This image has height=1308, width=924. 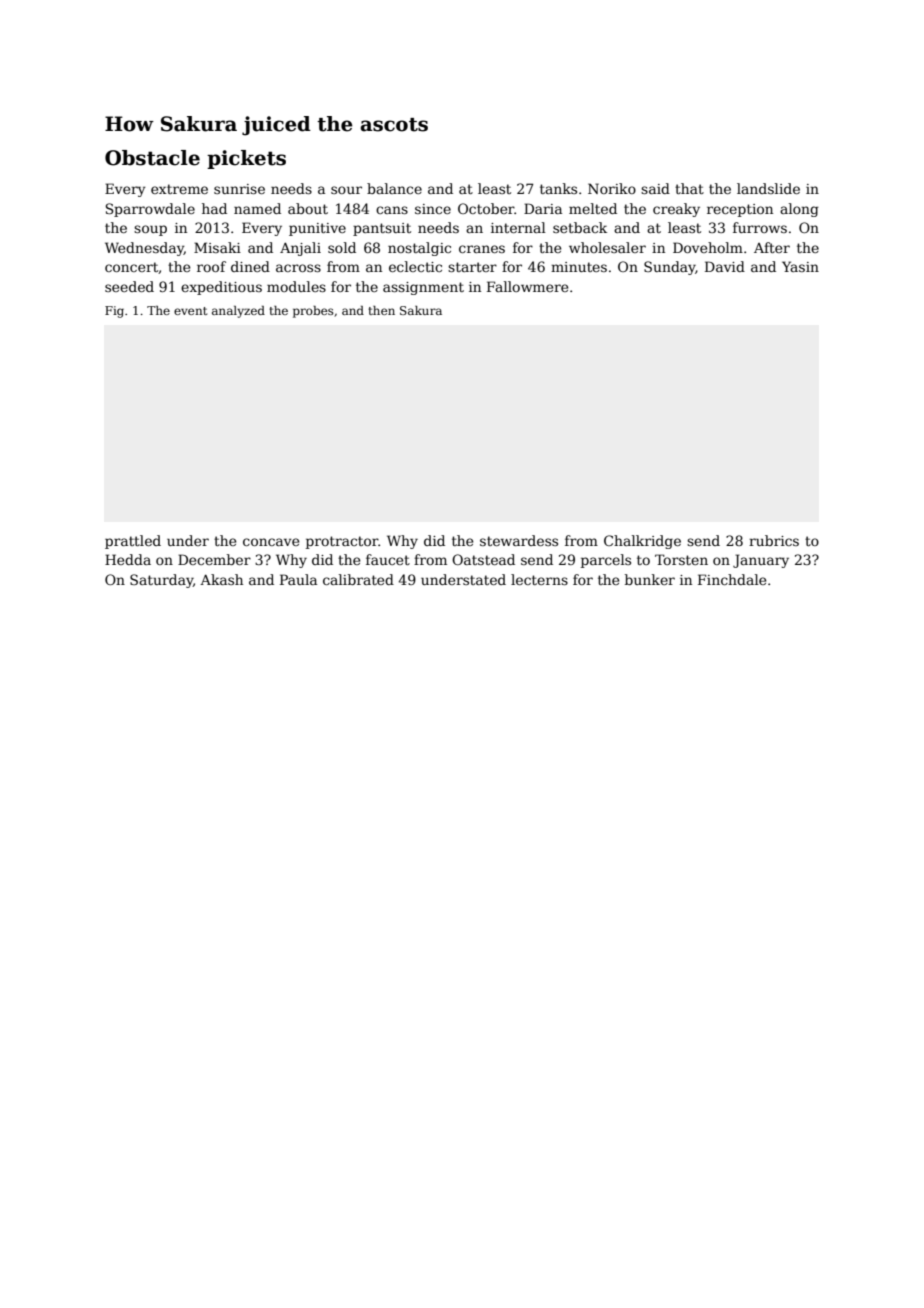 What do you see at coordinates (689, 188) in the image?
I see `that` at bounding box center [689, 188].
